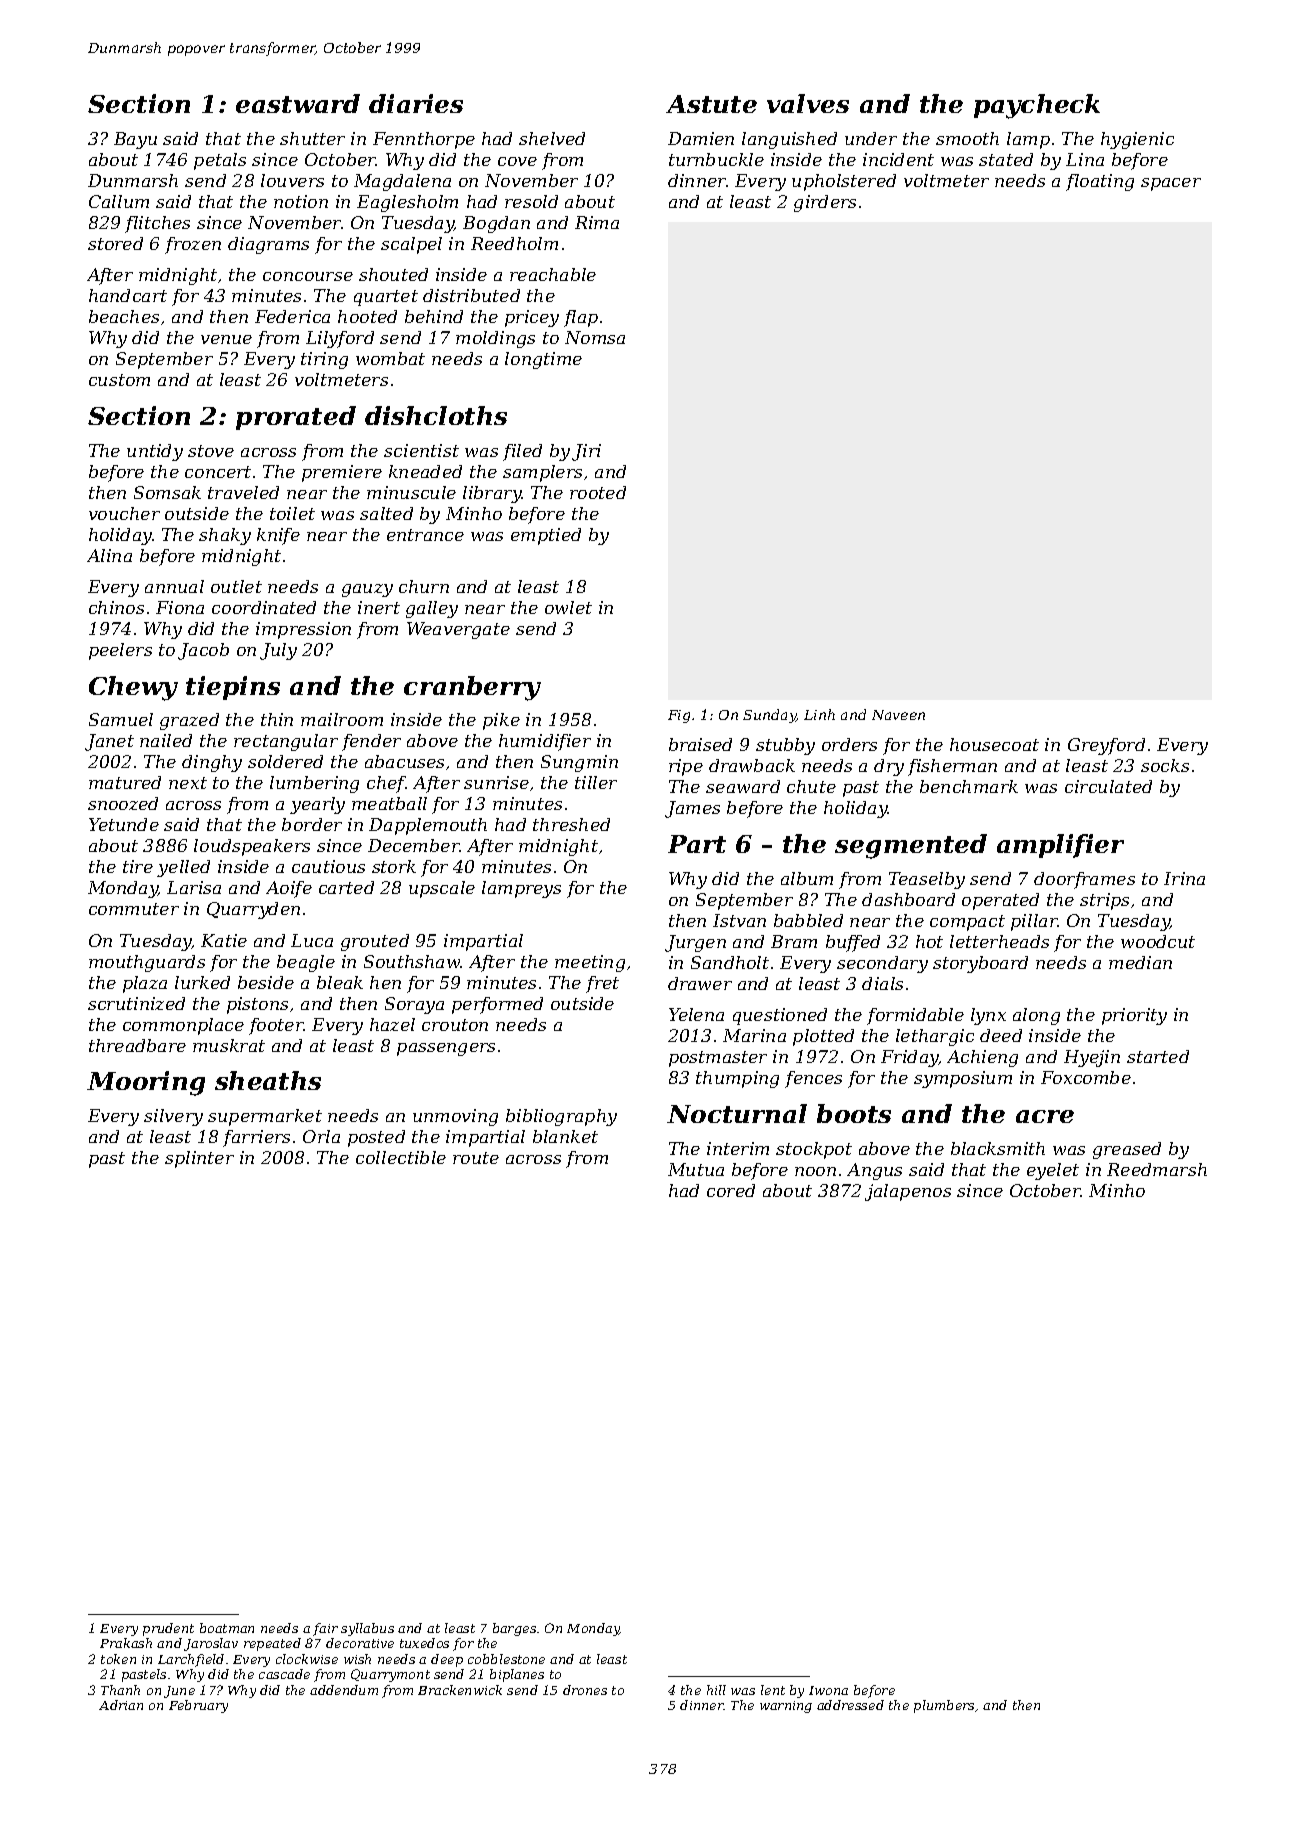 The width and height of the image is (1300, 1839). I want to click on Rima, so click(597, 222).
